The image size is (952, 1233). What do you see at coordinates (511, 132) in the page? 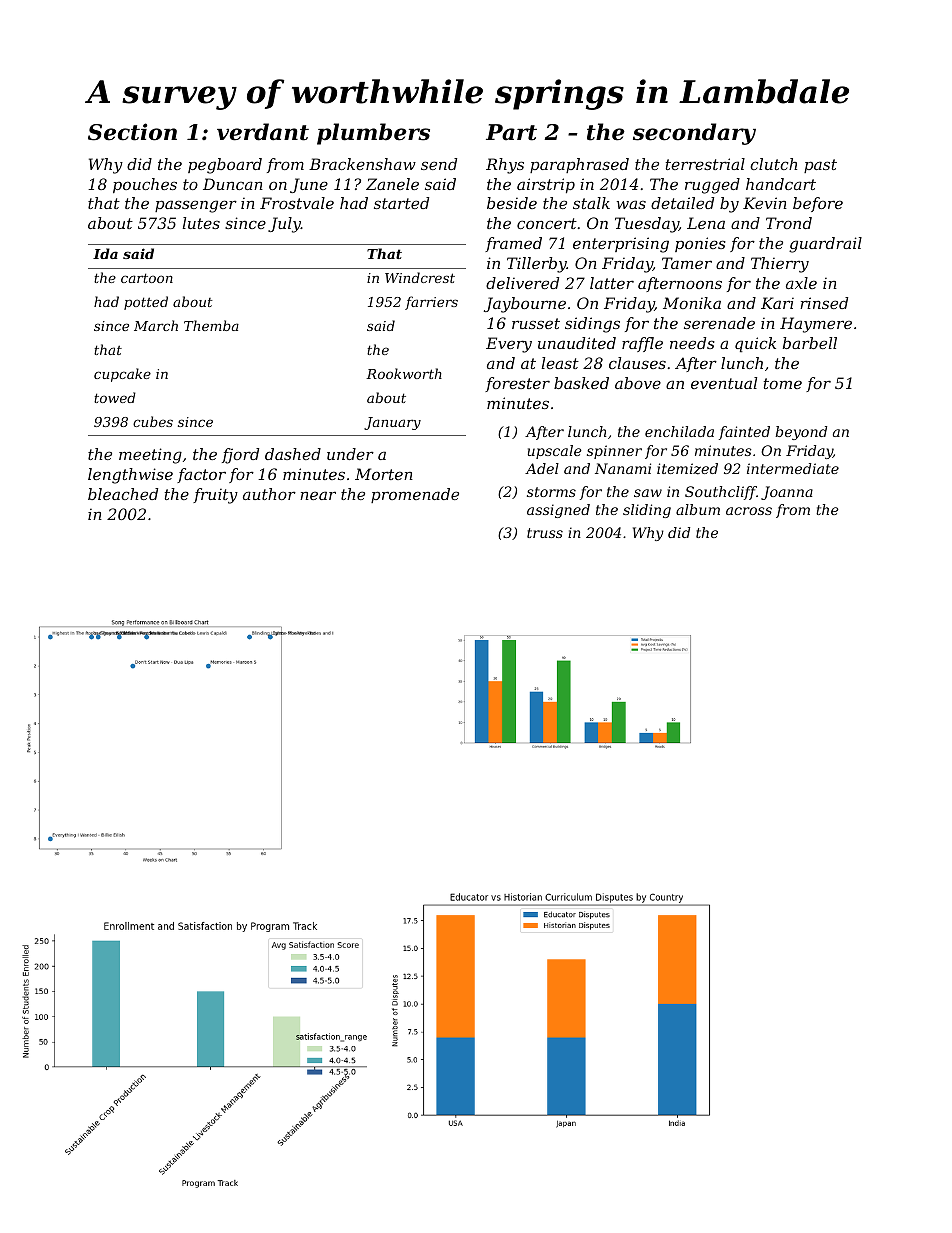
I see `Part` at bounding box center [511, 132].
